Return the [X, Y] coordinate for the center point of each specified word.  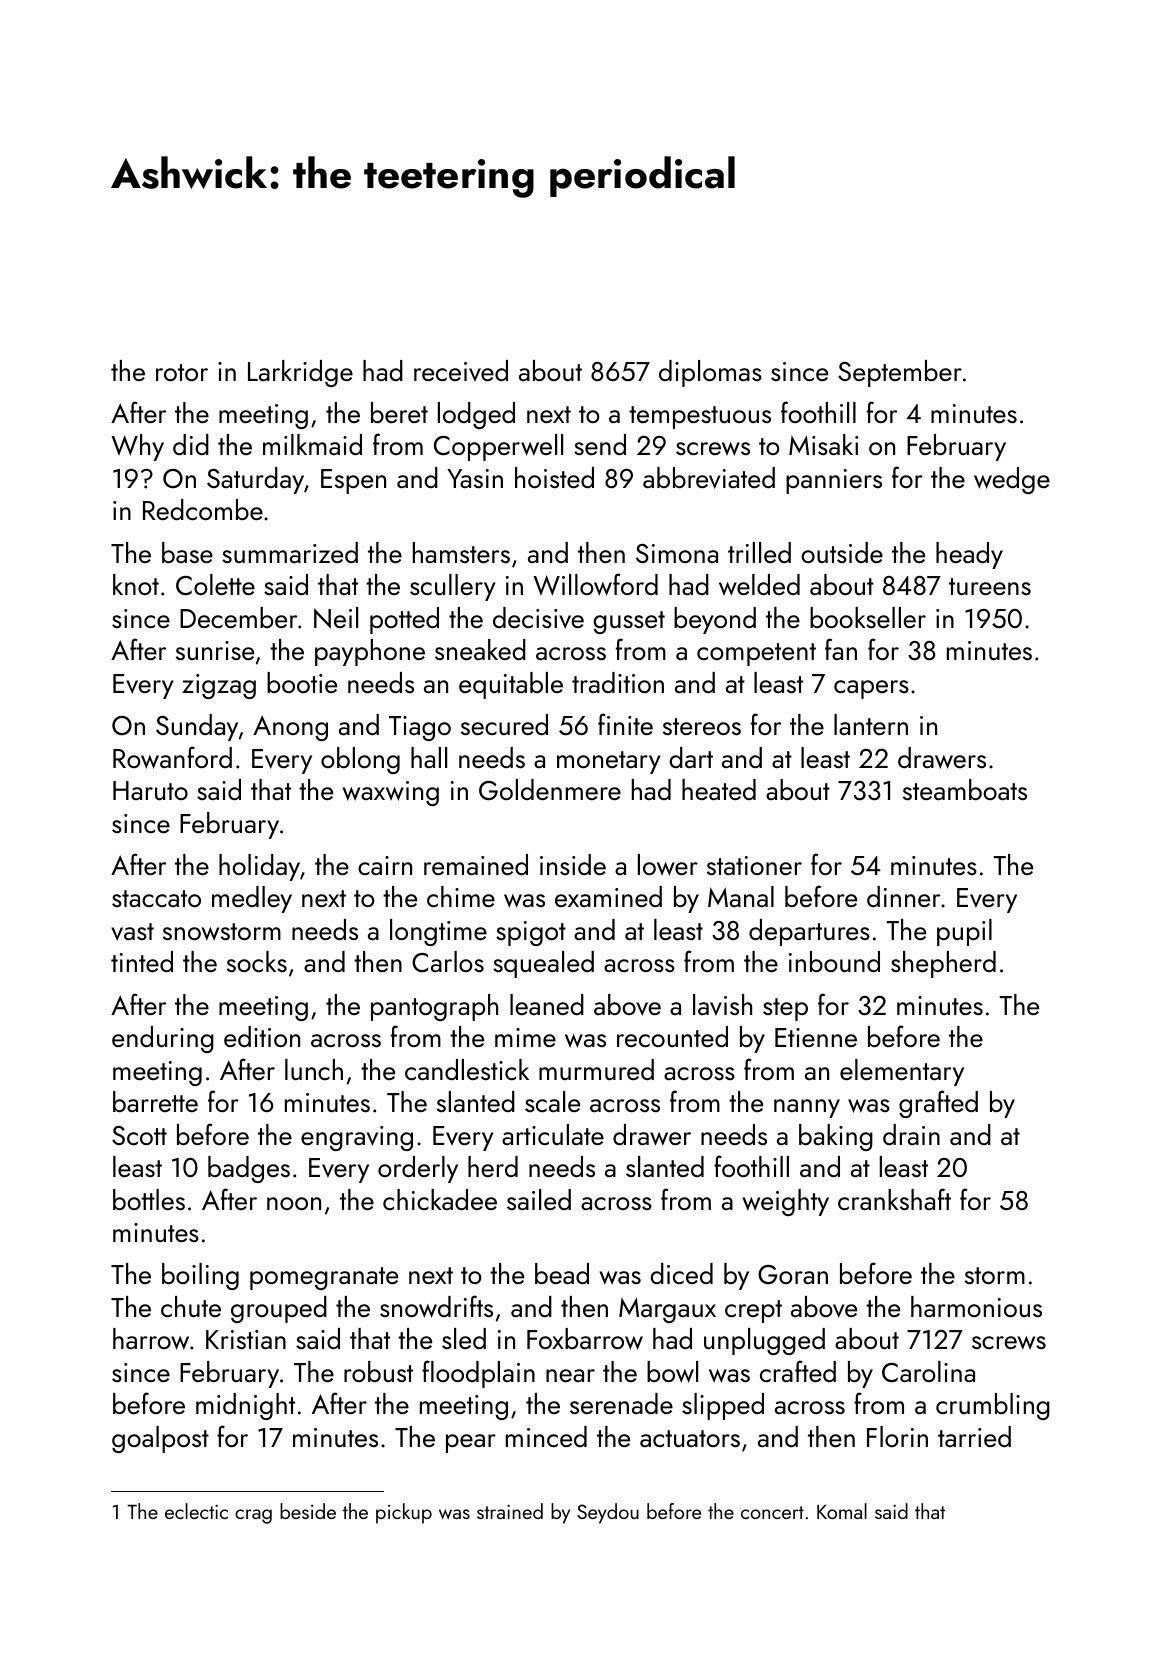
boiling [200, 1276]
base [187, 552]
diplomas [710, 373]
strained [510, 1511]
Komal [842, 1511]
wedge [1012, 480]
